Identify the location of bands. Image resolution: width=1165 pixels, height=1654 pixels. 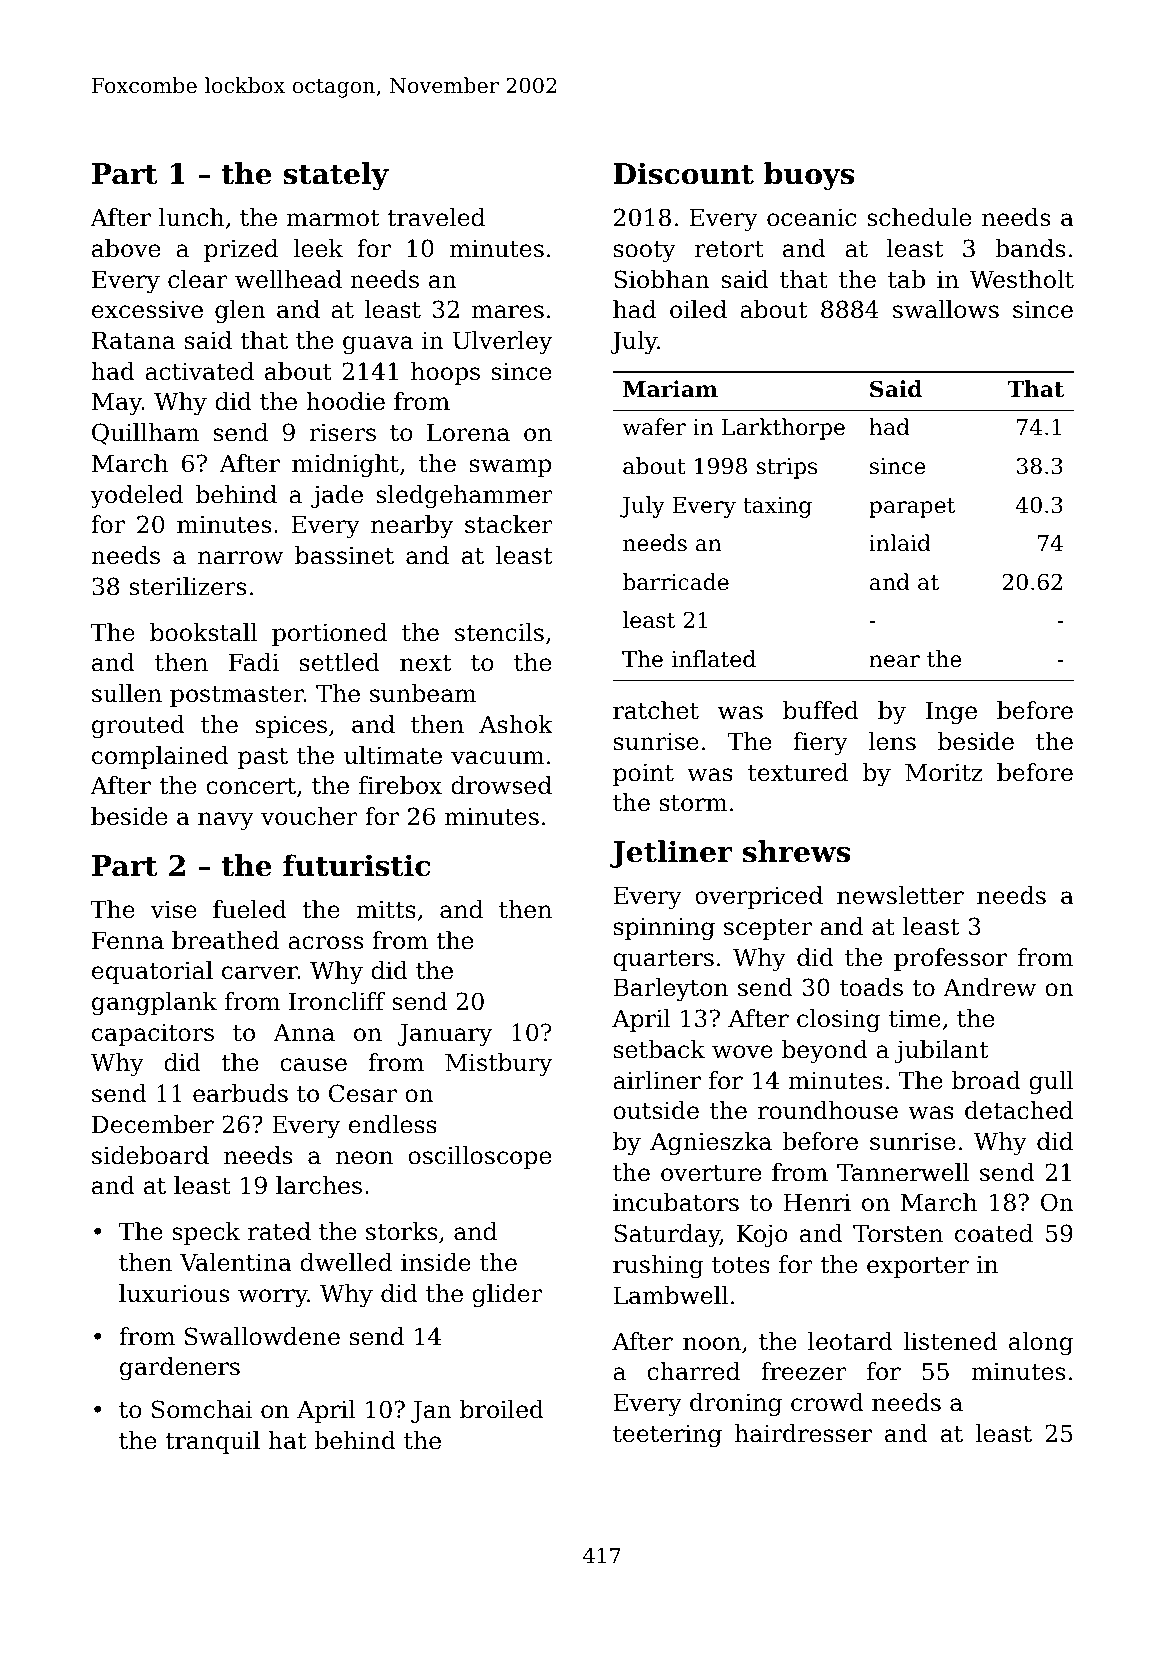
(1030, 248).
